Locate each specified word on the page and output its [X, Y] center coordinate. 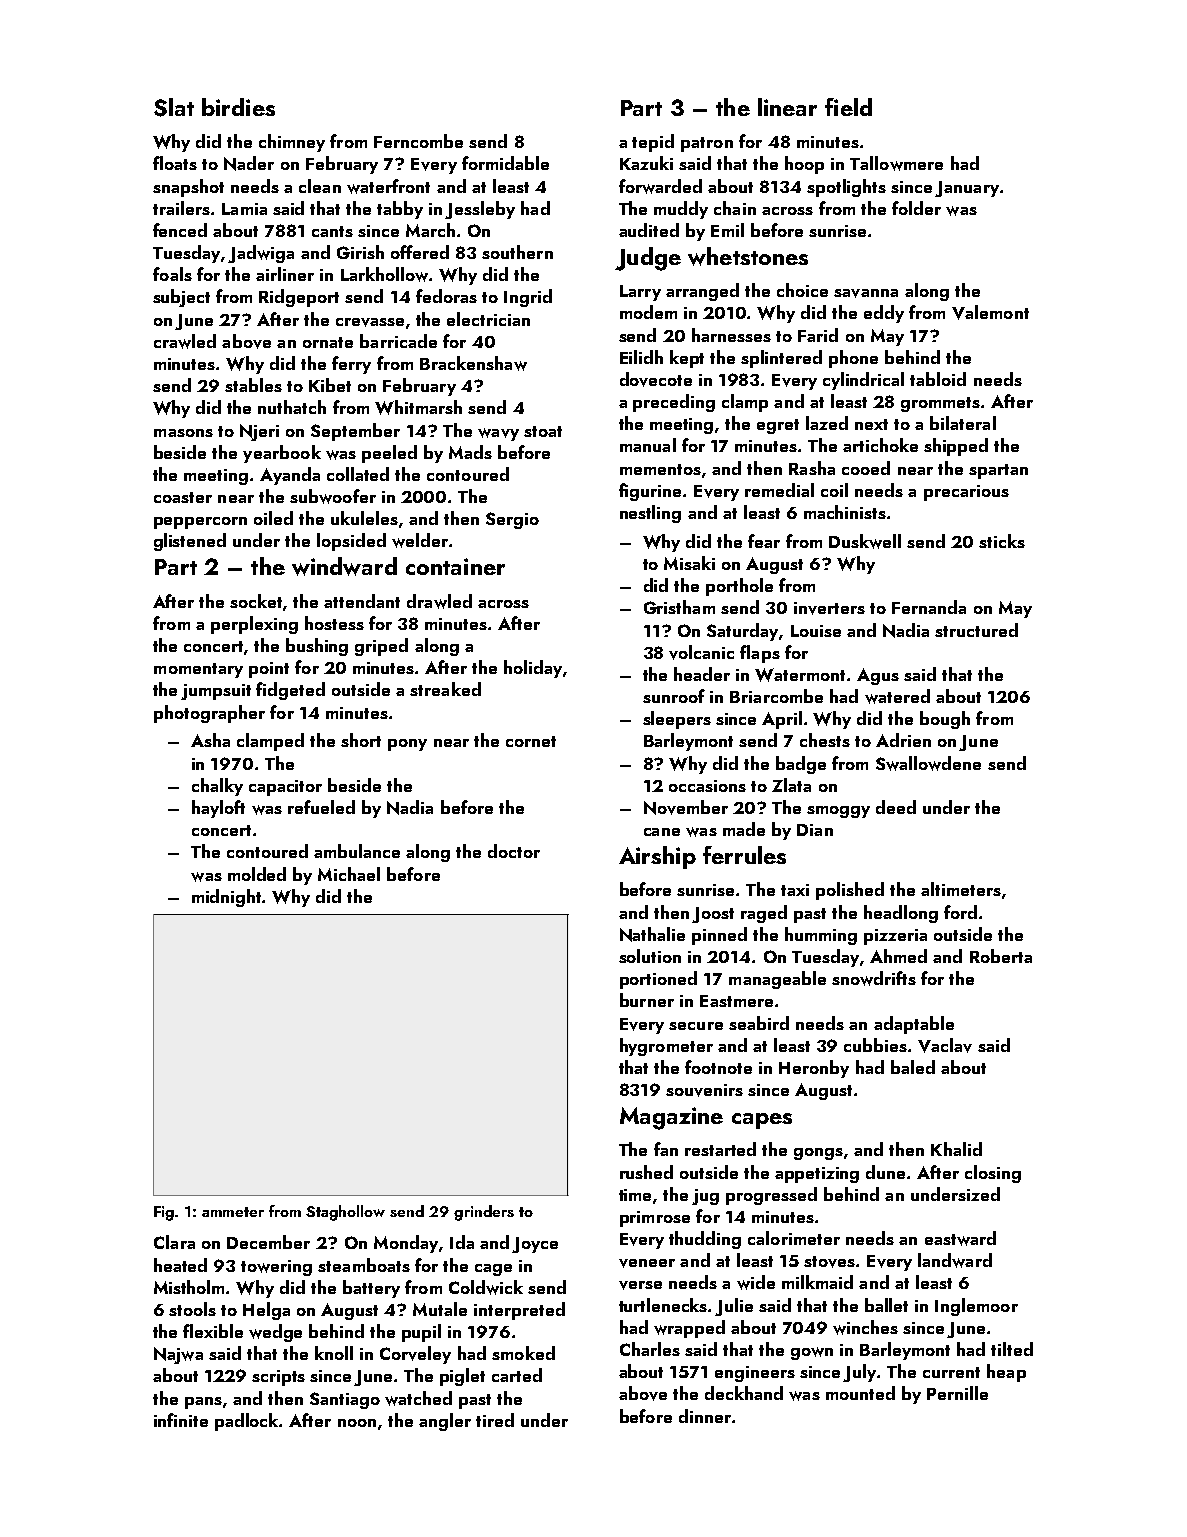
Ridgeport [299, 298]
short [361, 740]
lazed [827, 423]
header [702, 674]
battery [371, 1289]
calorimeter [794, 1238]
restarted [720, 1149]
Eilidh [641, 357]
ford [960, 912]
